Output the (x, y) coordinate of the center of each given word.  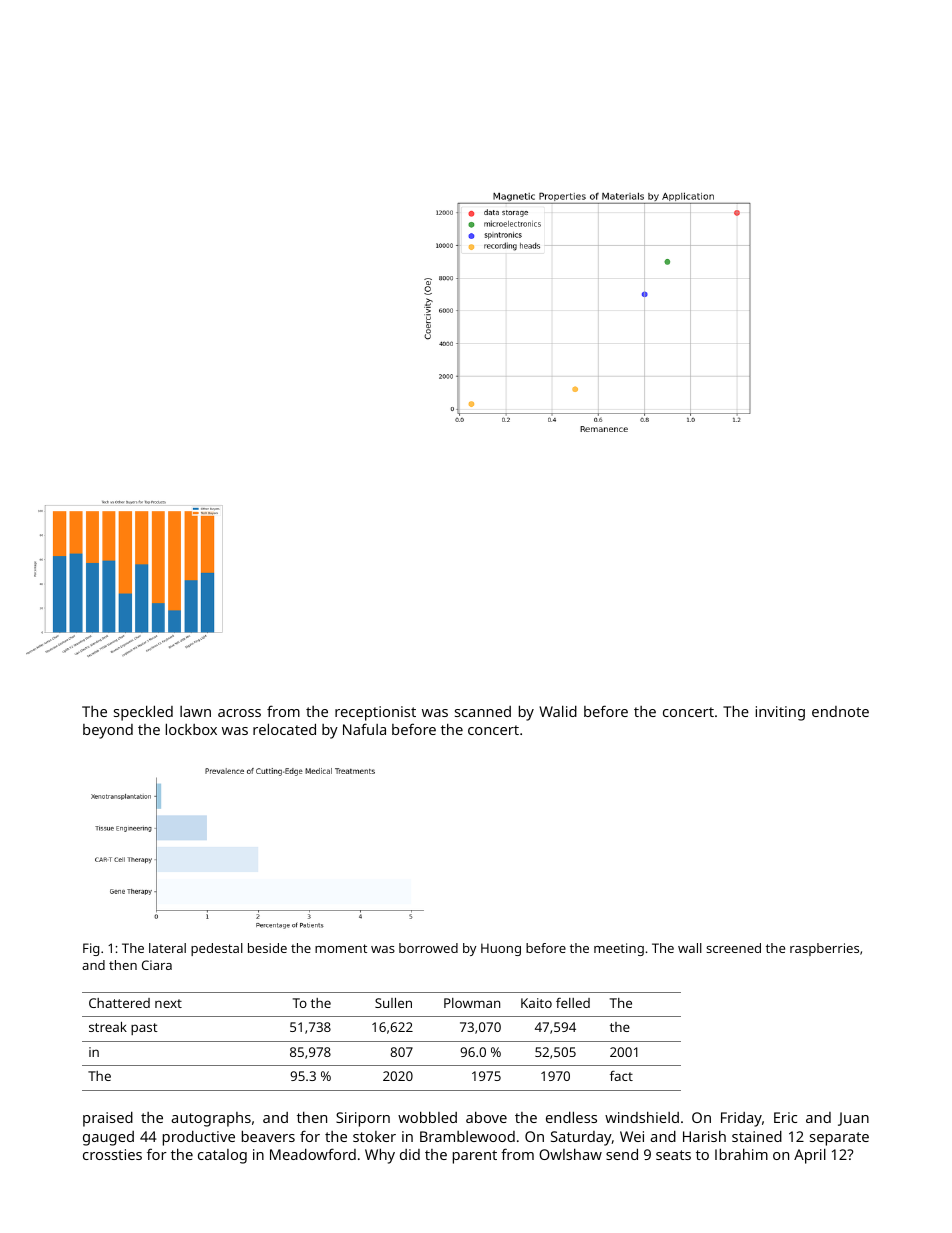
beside (267, 948)
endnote (840, 711)
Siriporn (363, 1119)
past (144, 1029)
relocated (284, 729)
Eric (785, 1117)
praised (108, 1119)
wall (690, 948)
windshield (642, 1117)
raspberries (824, 949)
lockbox (191, 729)
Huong (501, 949)
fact (621, 1076)
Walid (558, 711)
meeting (619, 949)
